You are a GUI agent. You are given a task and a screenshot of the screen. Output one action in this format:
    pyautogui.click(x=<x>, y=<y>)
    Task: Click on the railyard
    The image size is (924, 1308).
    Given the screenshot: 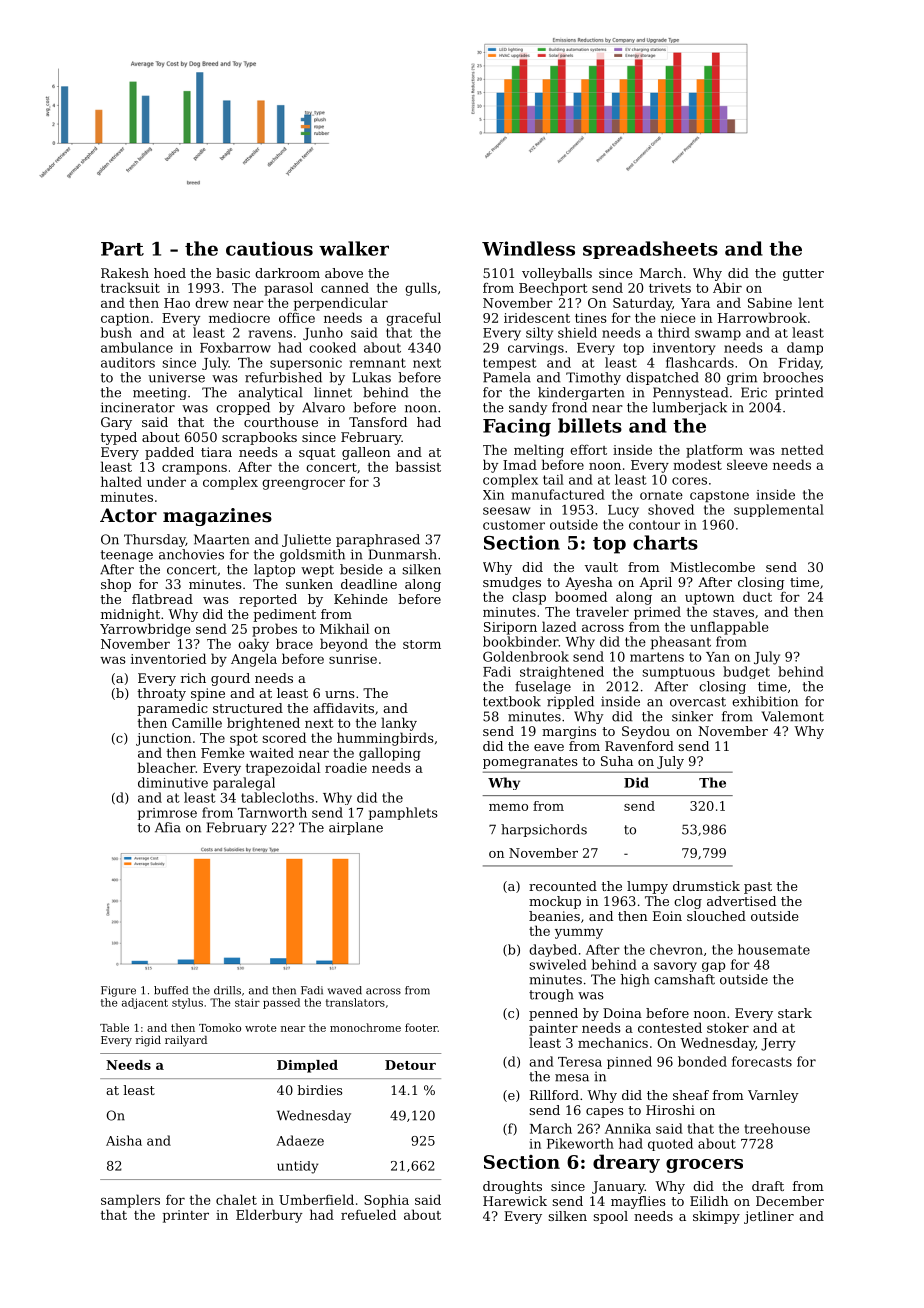 What is the action you would take?
    pyautogui.click(x=186, y=1041)
